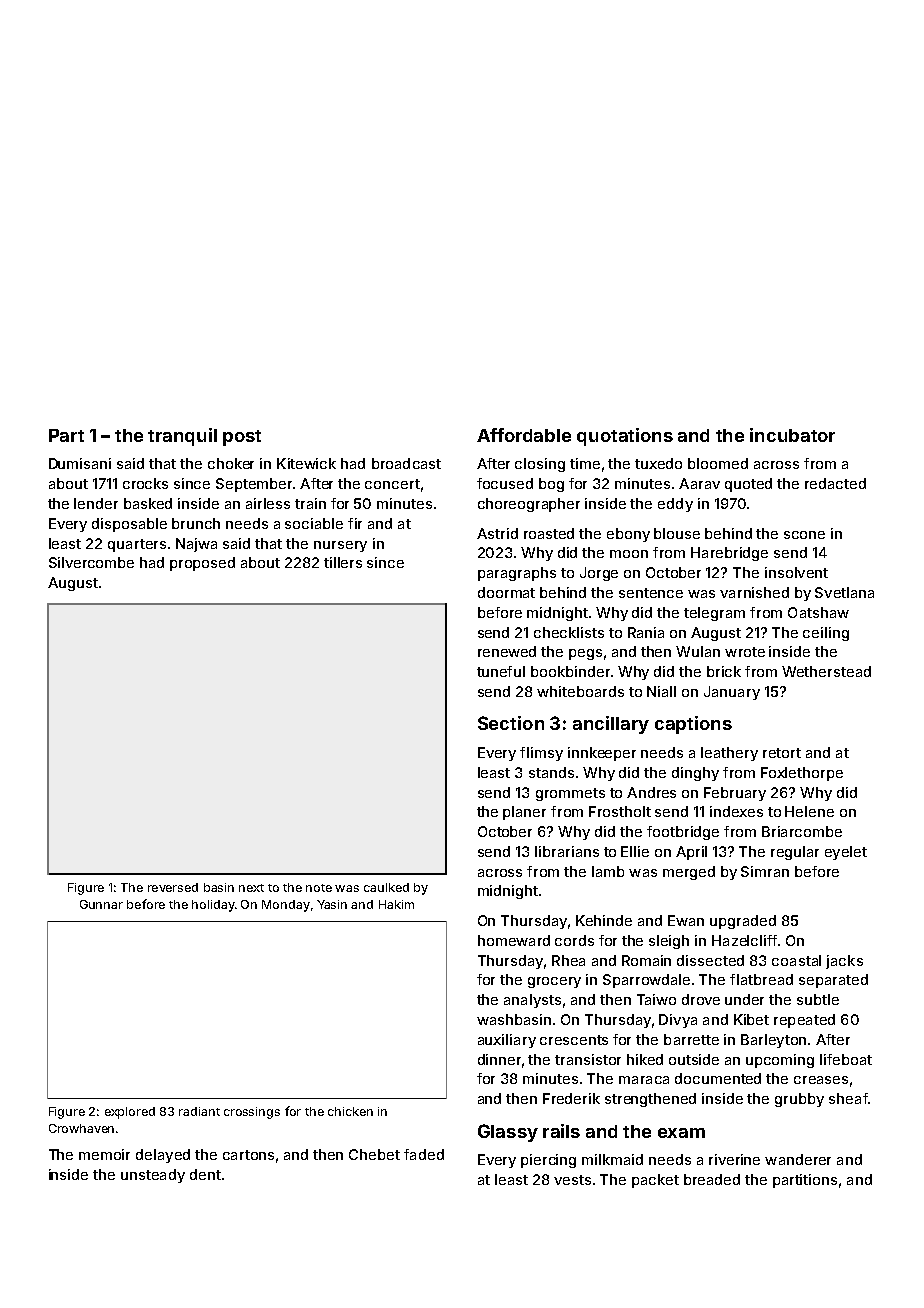 The image size is (924, 1308). What do you see at coordinates (748, 485) in the screenshot?
I see `quoted` at bounding box center [748, 485].
